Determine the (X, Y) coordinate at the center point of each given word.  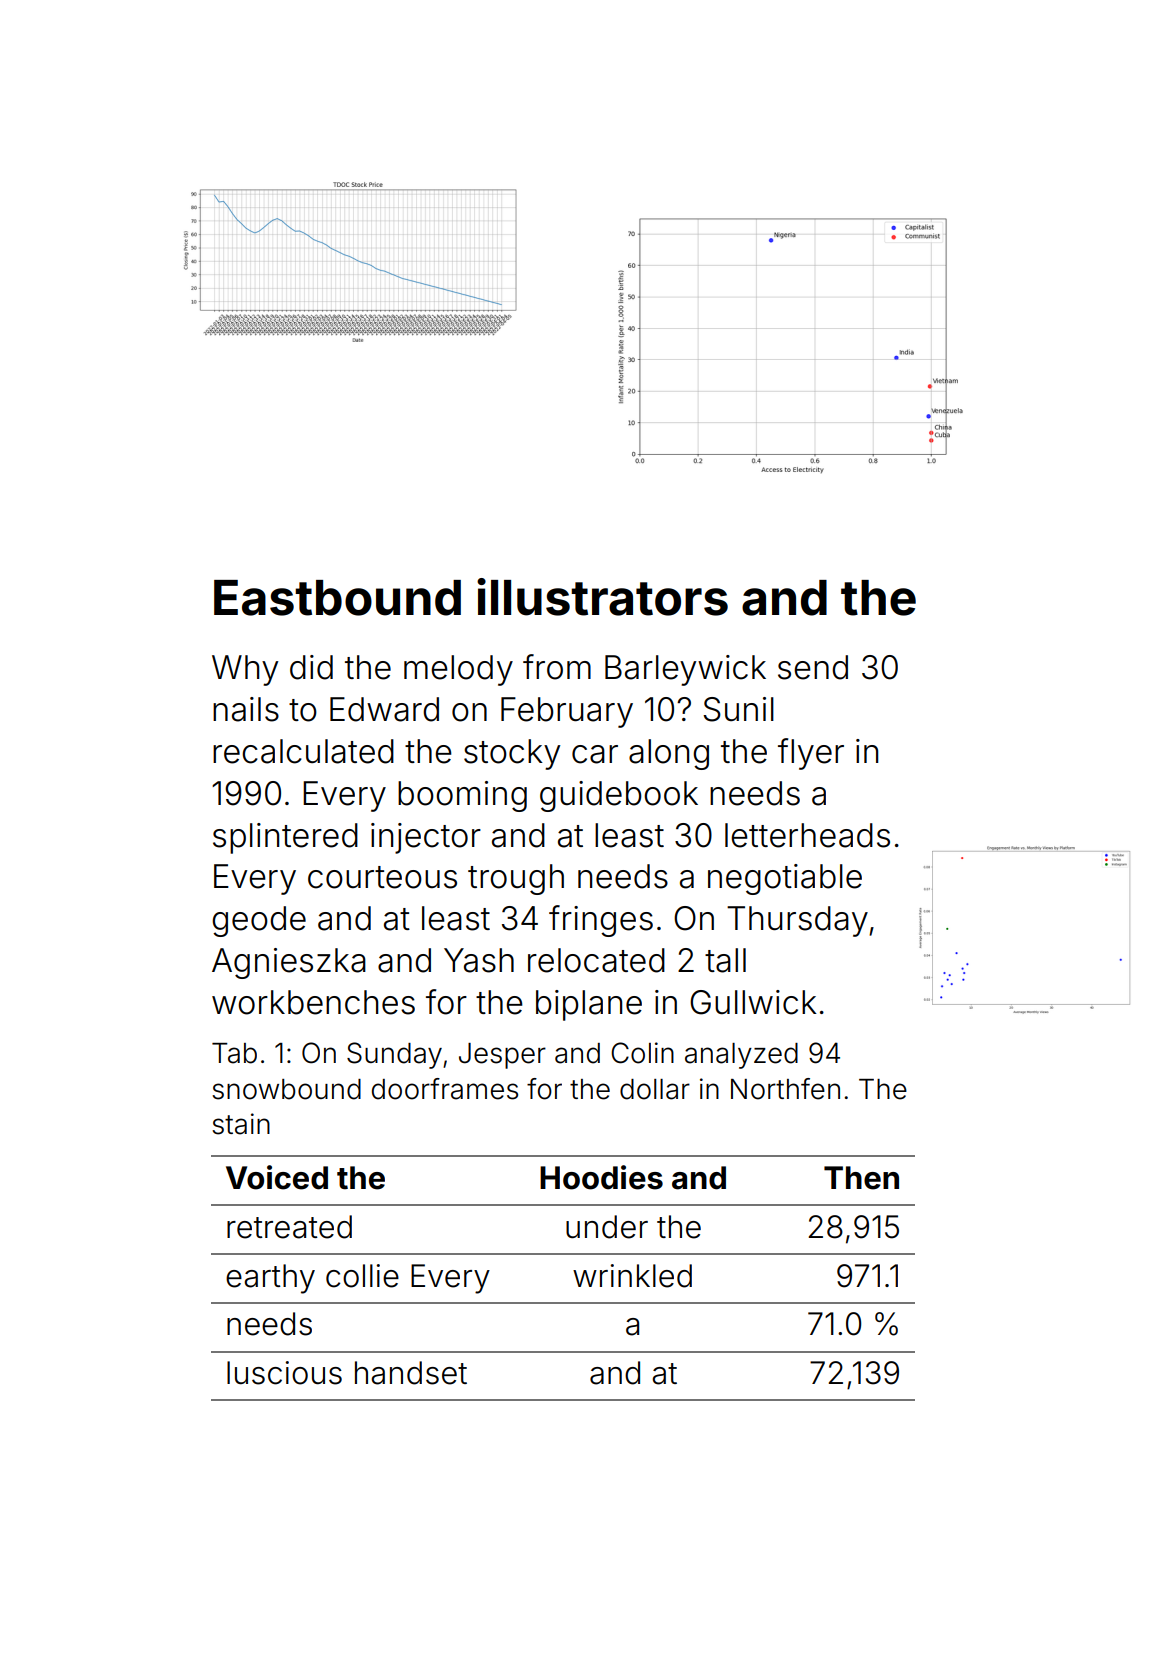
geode (259, 921)
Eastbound (337, 598)
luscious (284, 1373)
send (813, 667)
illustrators (602, 597)
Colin (642, 1053)
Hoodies (601, 1177)
